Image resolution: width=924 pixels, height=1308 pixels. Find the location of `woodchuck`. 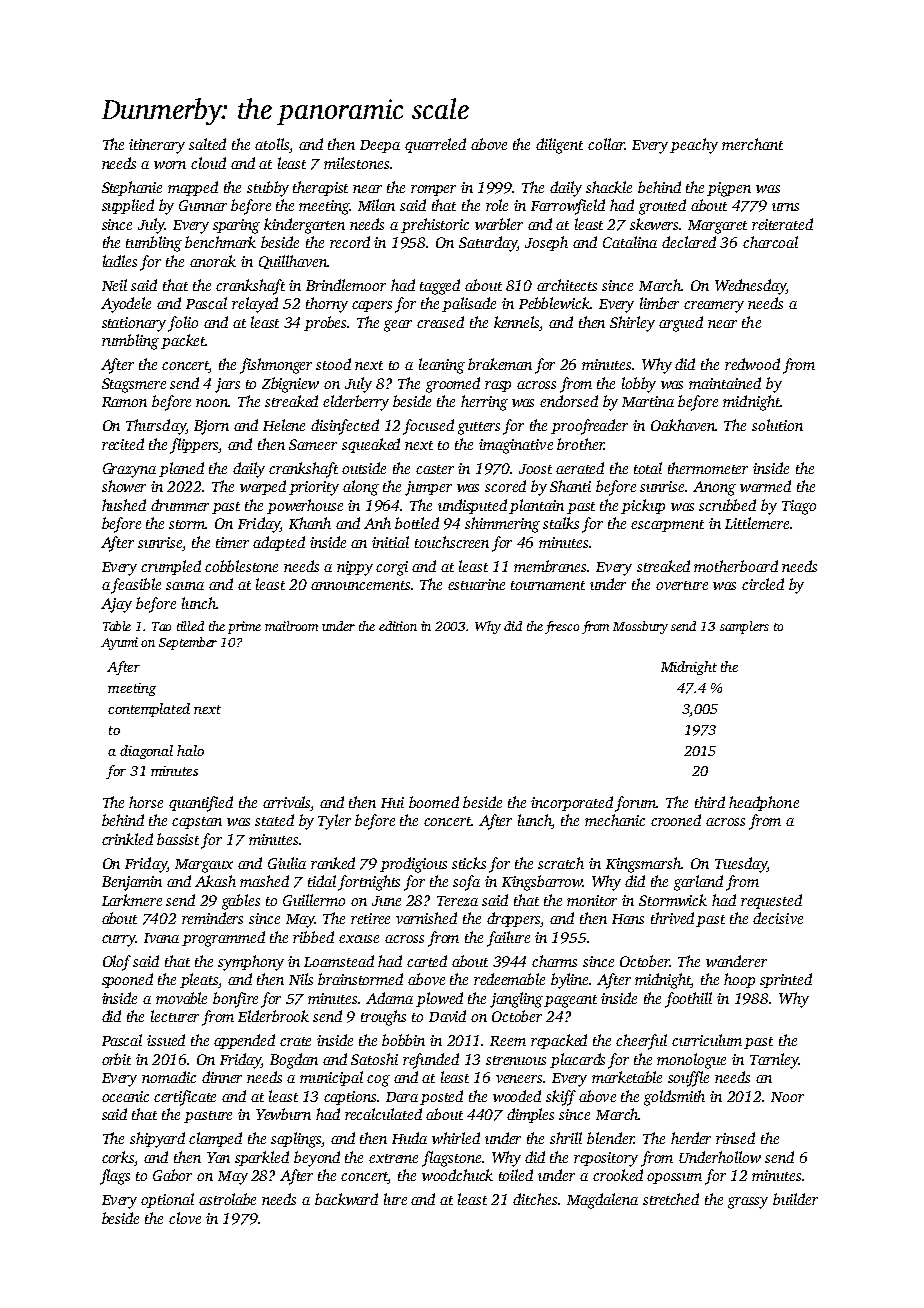

woodchuck is located at coordinates (457, 1175).
